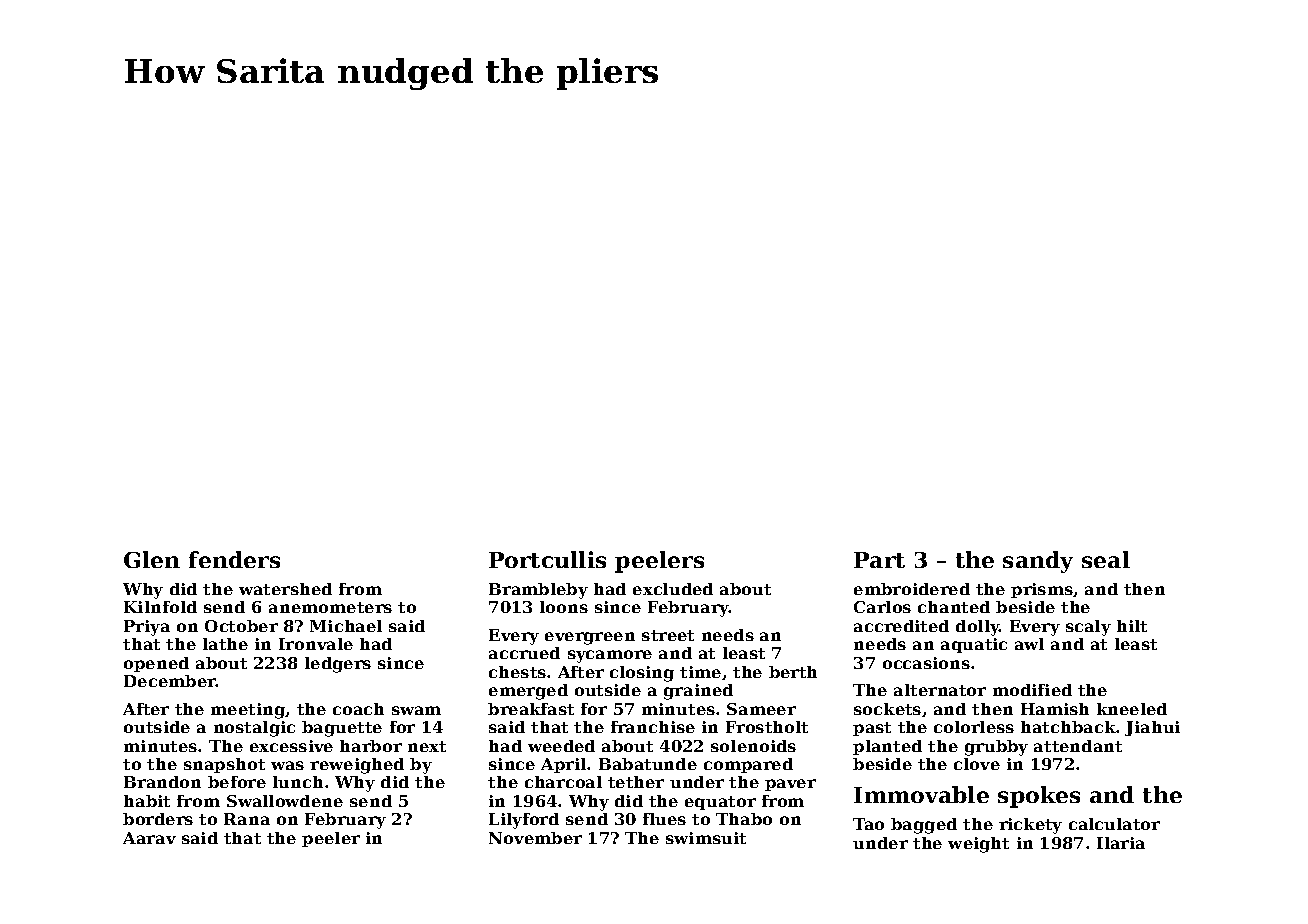 The width and height of the screenshot is (1308, 924). What do you see at coordinates (517, 672) in the screenshot?
I see `chests` at bounding box center [517, 672].
